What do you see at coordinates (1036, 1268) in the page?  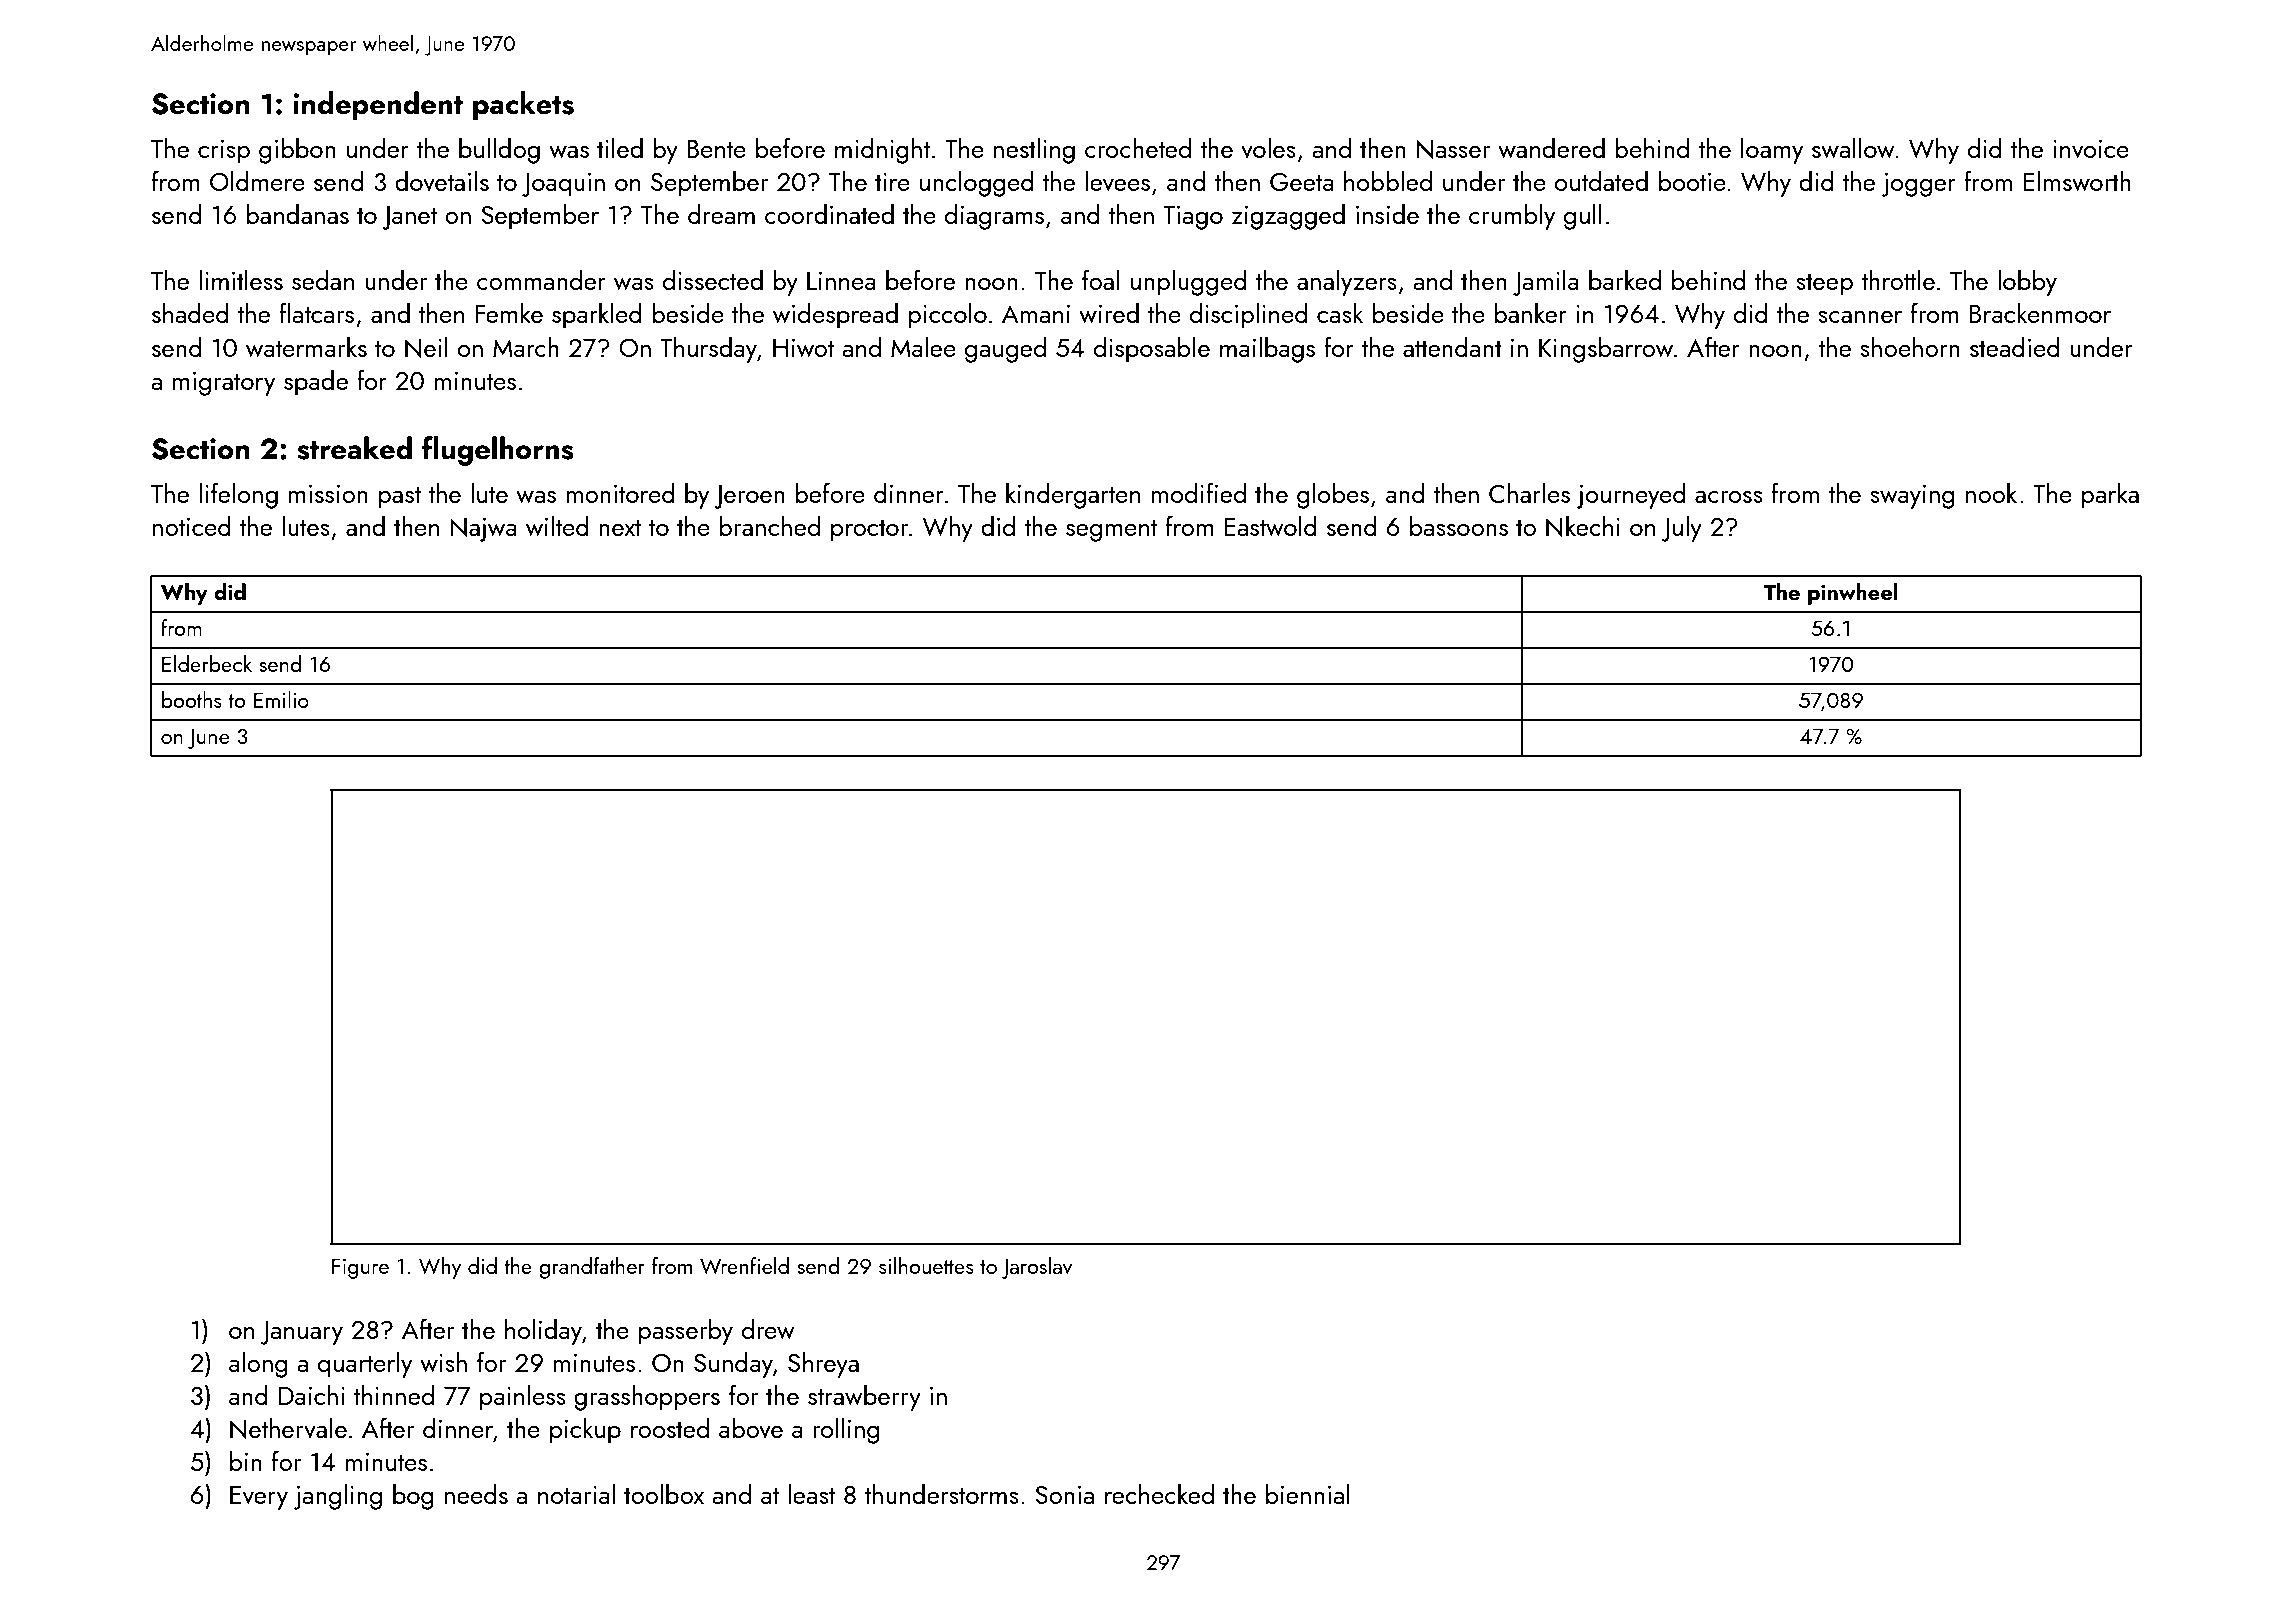 I see `Jaroslav` at bounding box center [1036, 1268].
